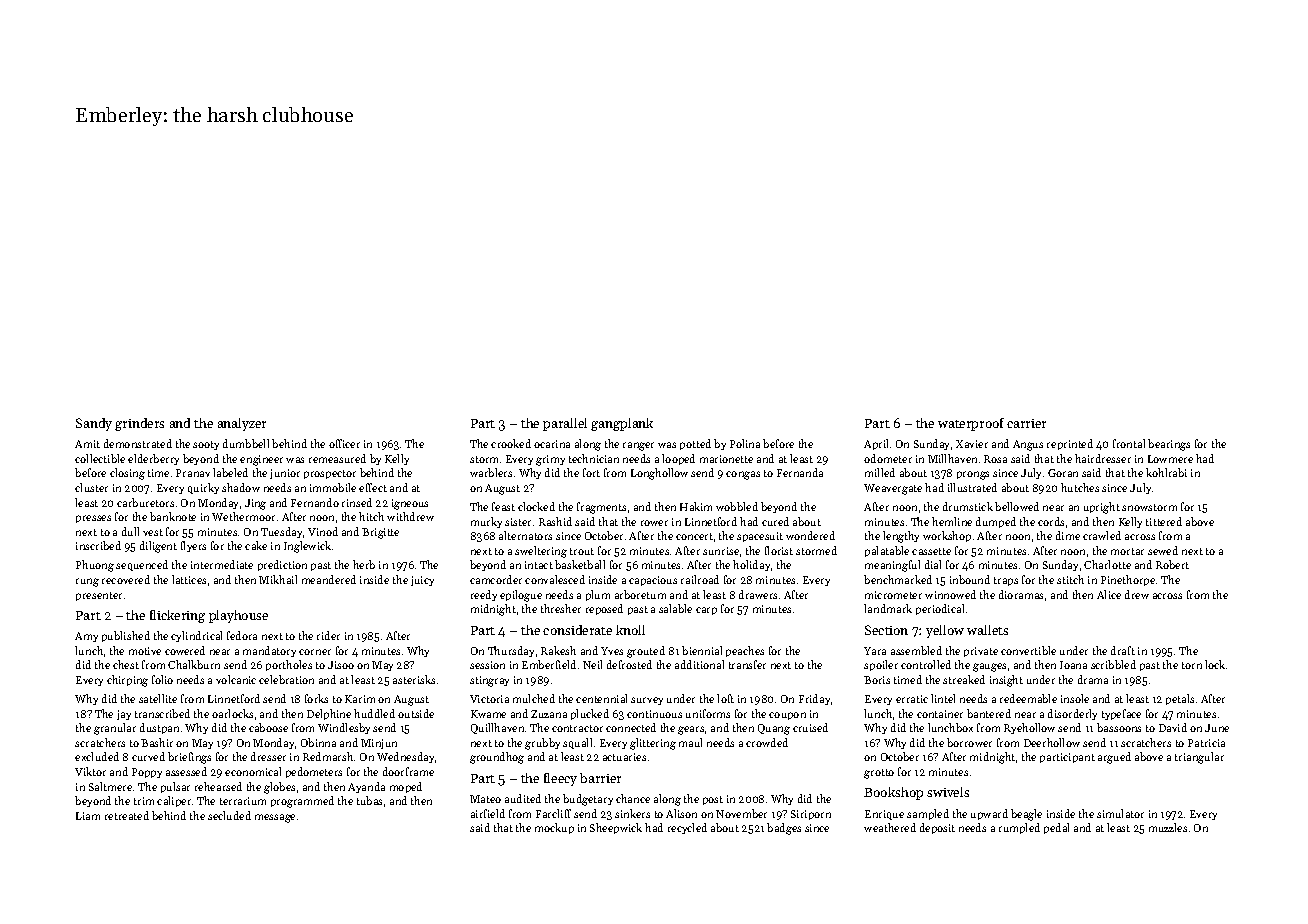  I want to click on yellow, so click(945, 631).
